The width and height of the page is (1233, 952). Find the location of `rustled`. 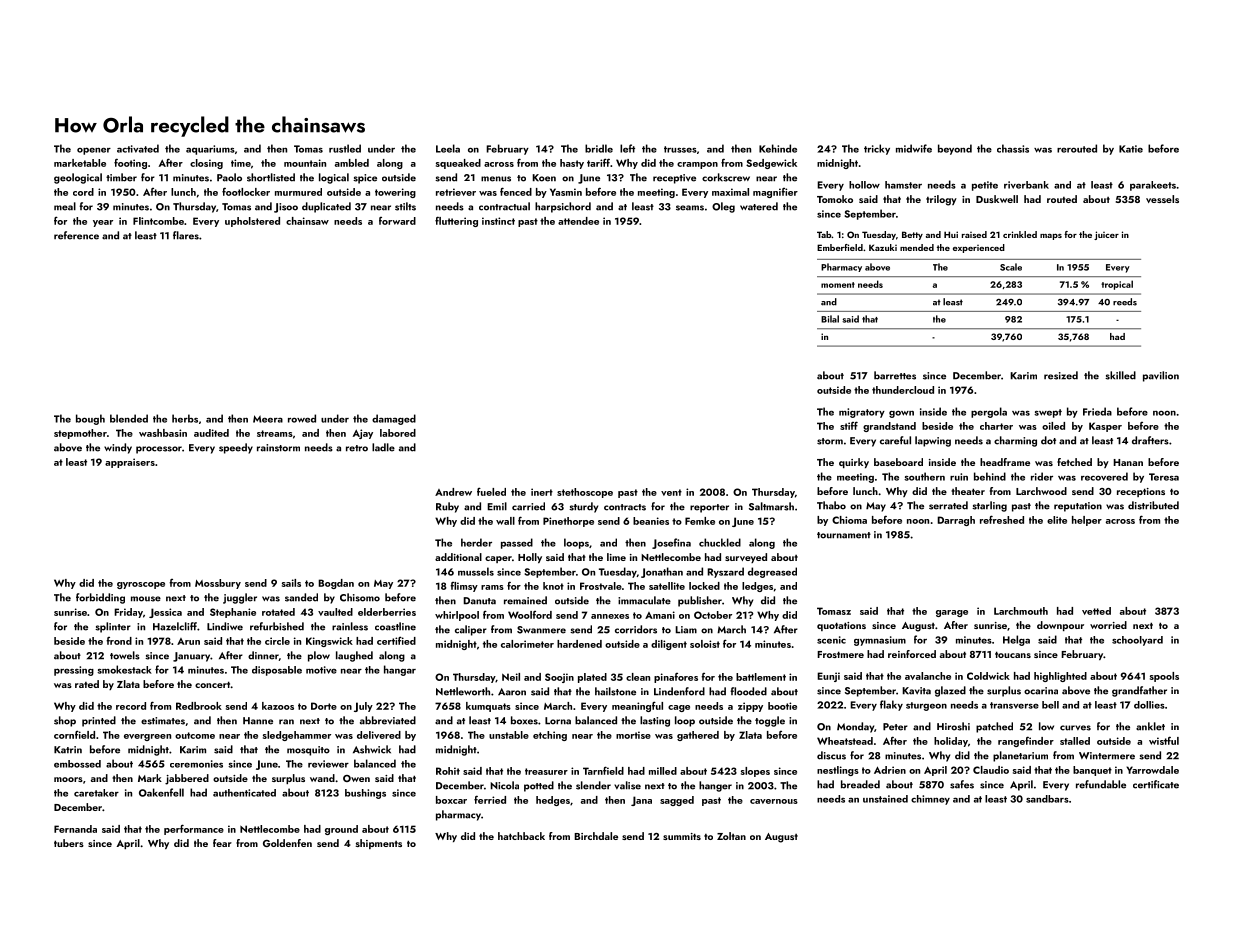

rustled is located at coordinates (345, 148).
